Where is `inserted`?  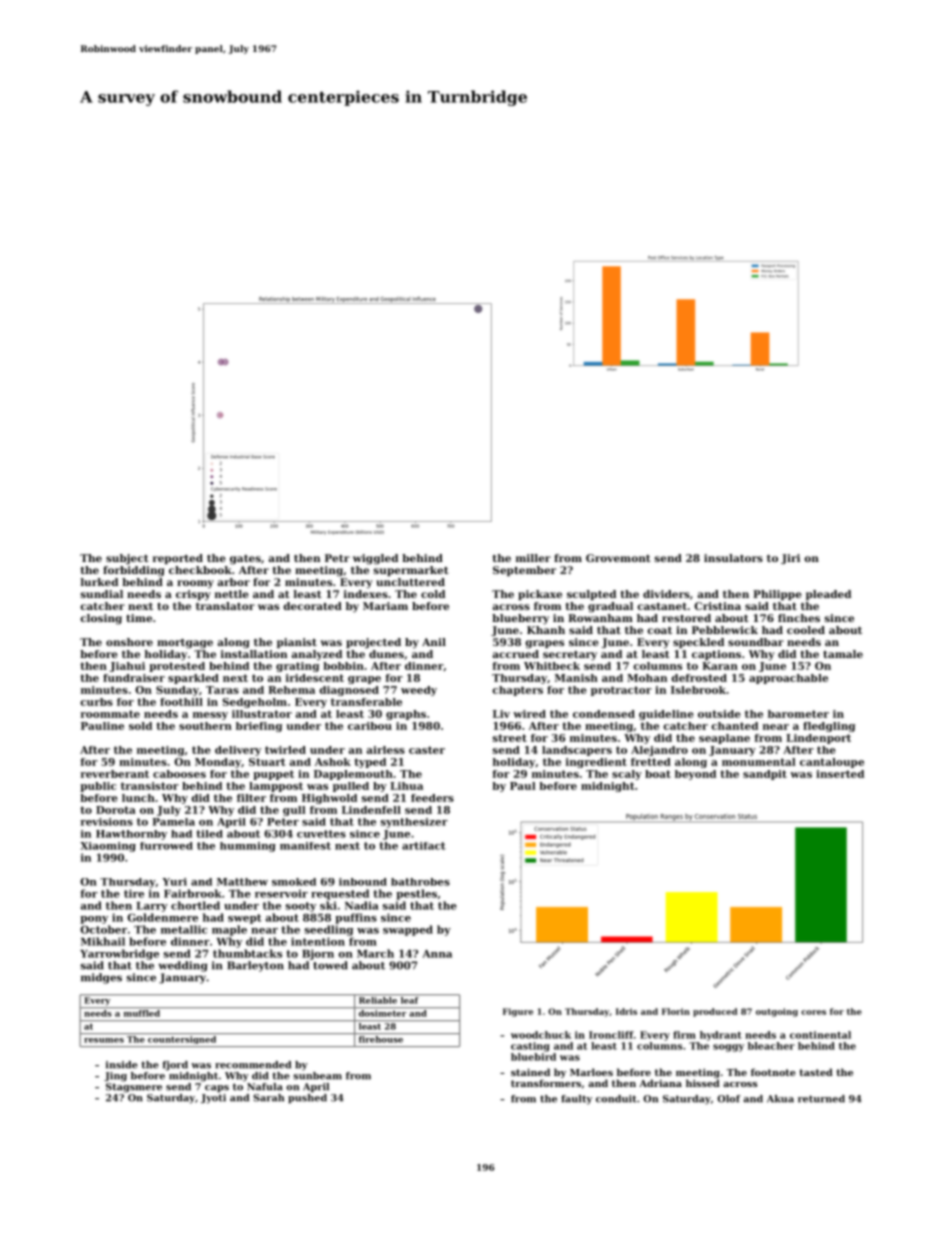 inserted is located at coordinates (840, 774).
